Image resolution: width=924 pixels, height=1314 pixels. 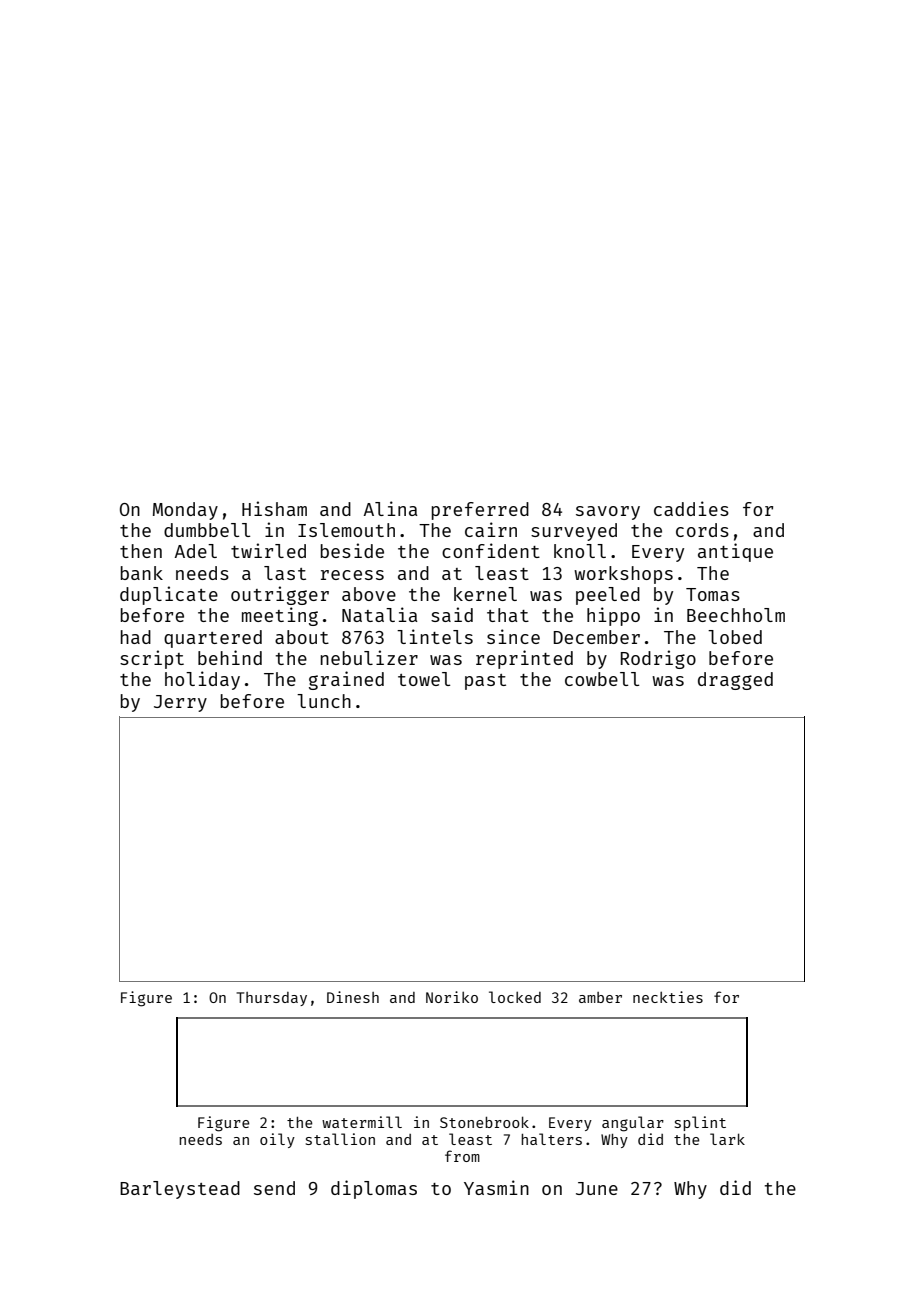 What do you see at coordinates (268, 550) in the image?
I see `twirled` at bounding box center [268, 550].
